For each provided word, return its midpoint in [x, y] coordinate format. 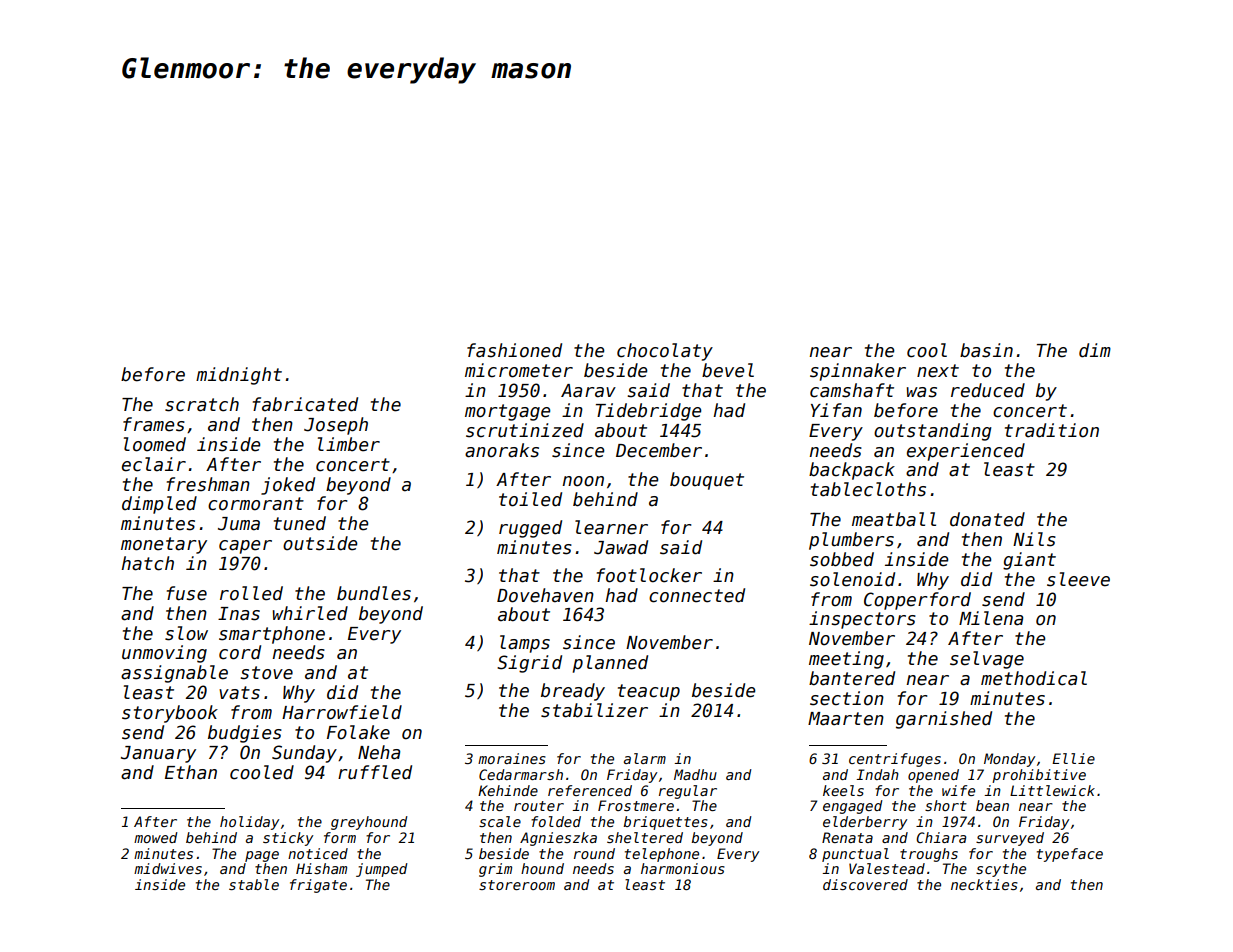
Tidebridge [648, 412]
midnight [239, 376]
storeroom [517, 885]
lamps [525, 644]
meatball [894, 519]
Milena [991, 618]
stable [254, 884]
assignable [174, 674]
